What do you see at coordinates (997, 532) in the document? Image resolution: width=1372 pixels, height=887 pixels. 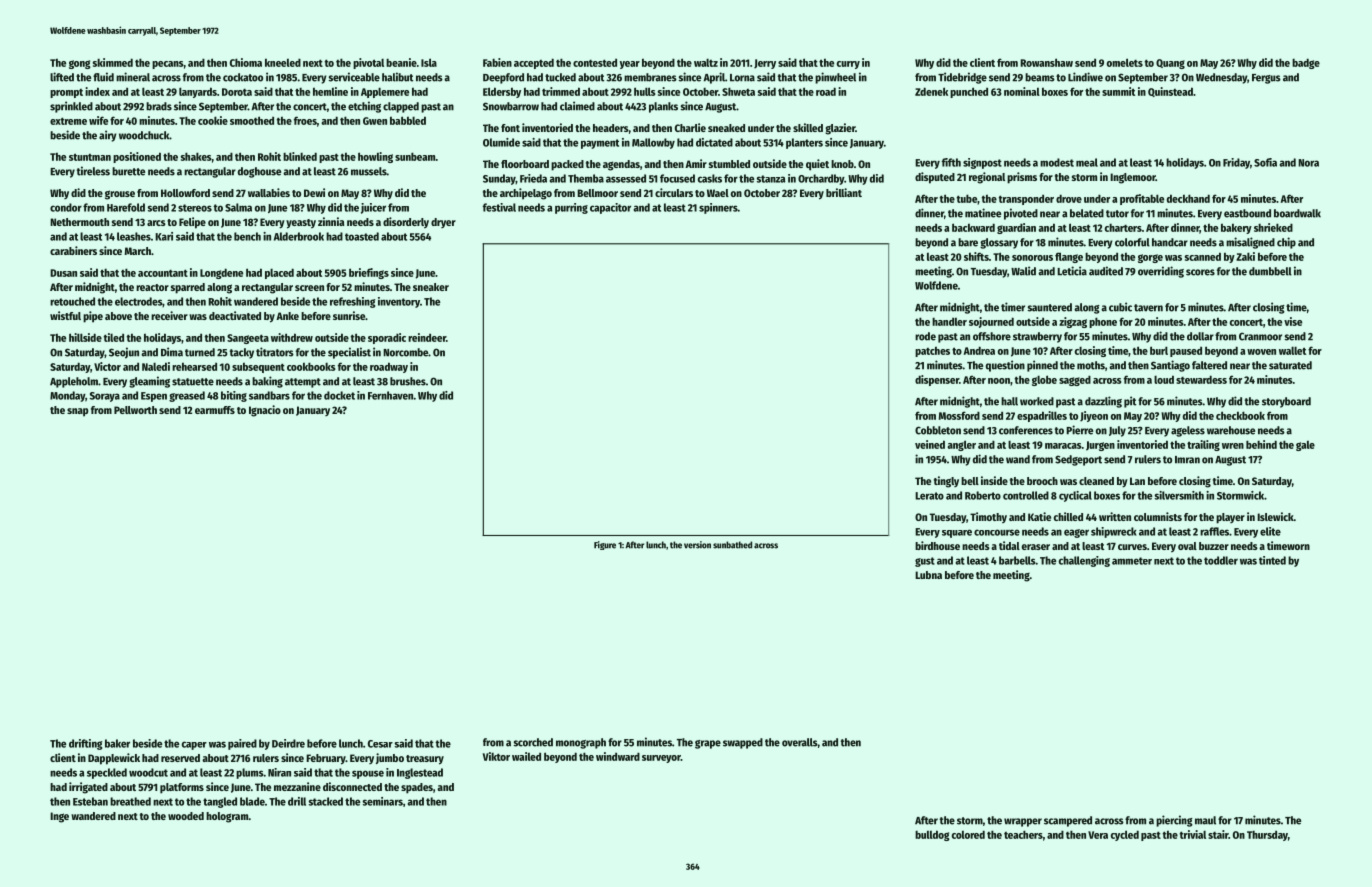 I see `concourse` at bounding box center [997, 532].
